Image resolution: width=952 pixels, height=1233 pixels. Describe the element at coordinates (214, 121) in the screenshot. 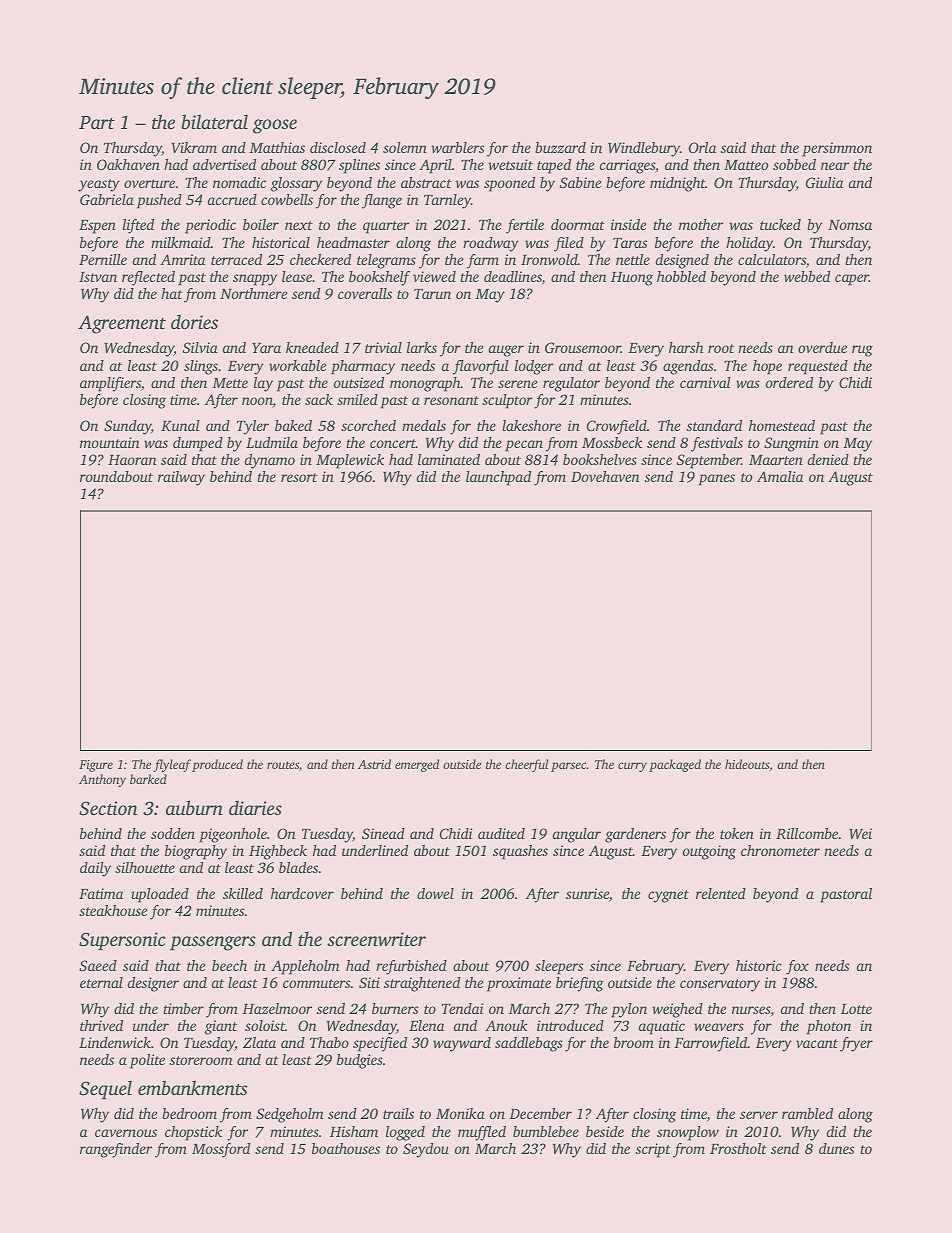

I see `bilateral` at that location.
